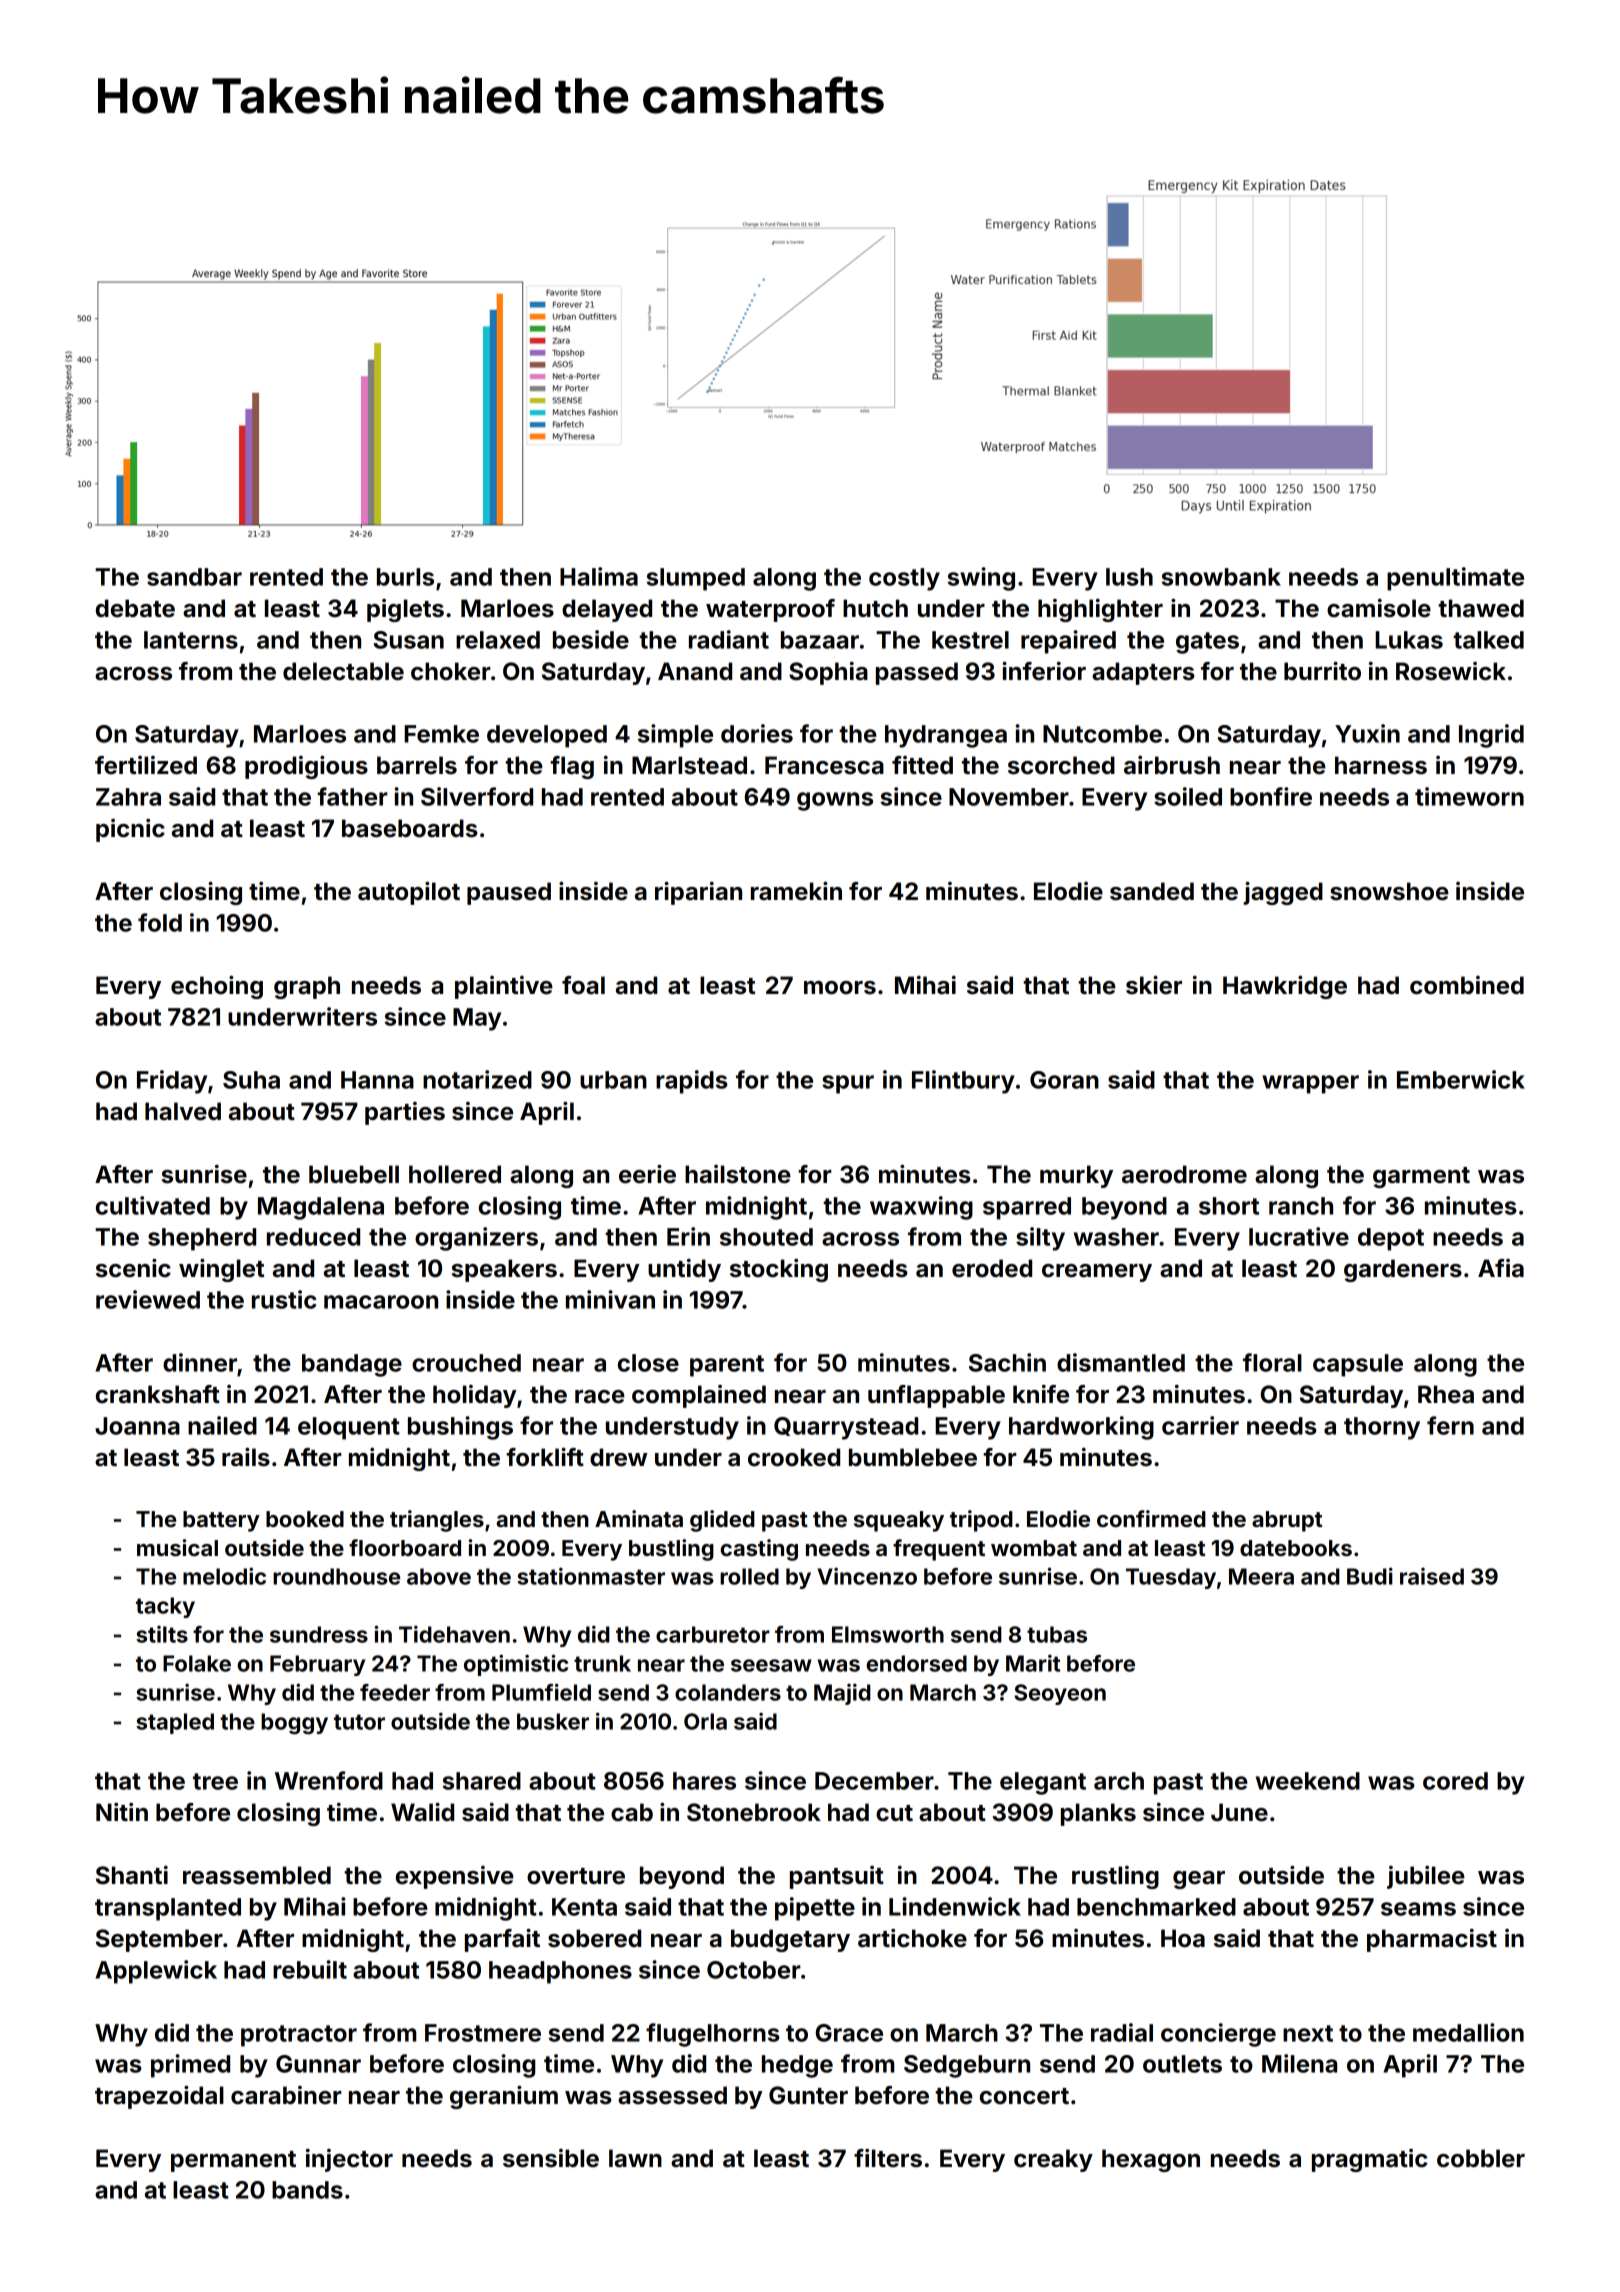 This page has width=1620, height=2292. I want to click on medallion, so click(1468, 2032).
